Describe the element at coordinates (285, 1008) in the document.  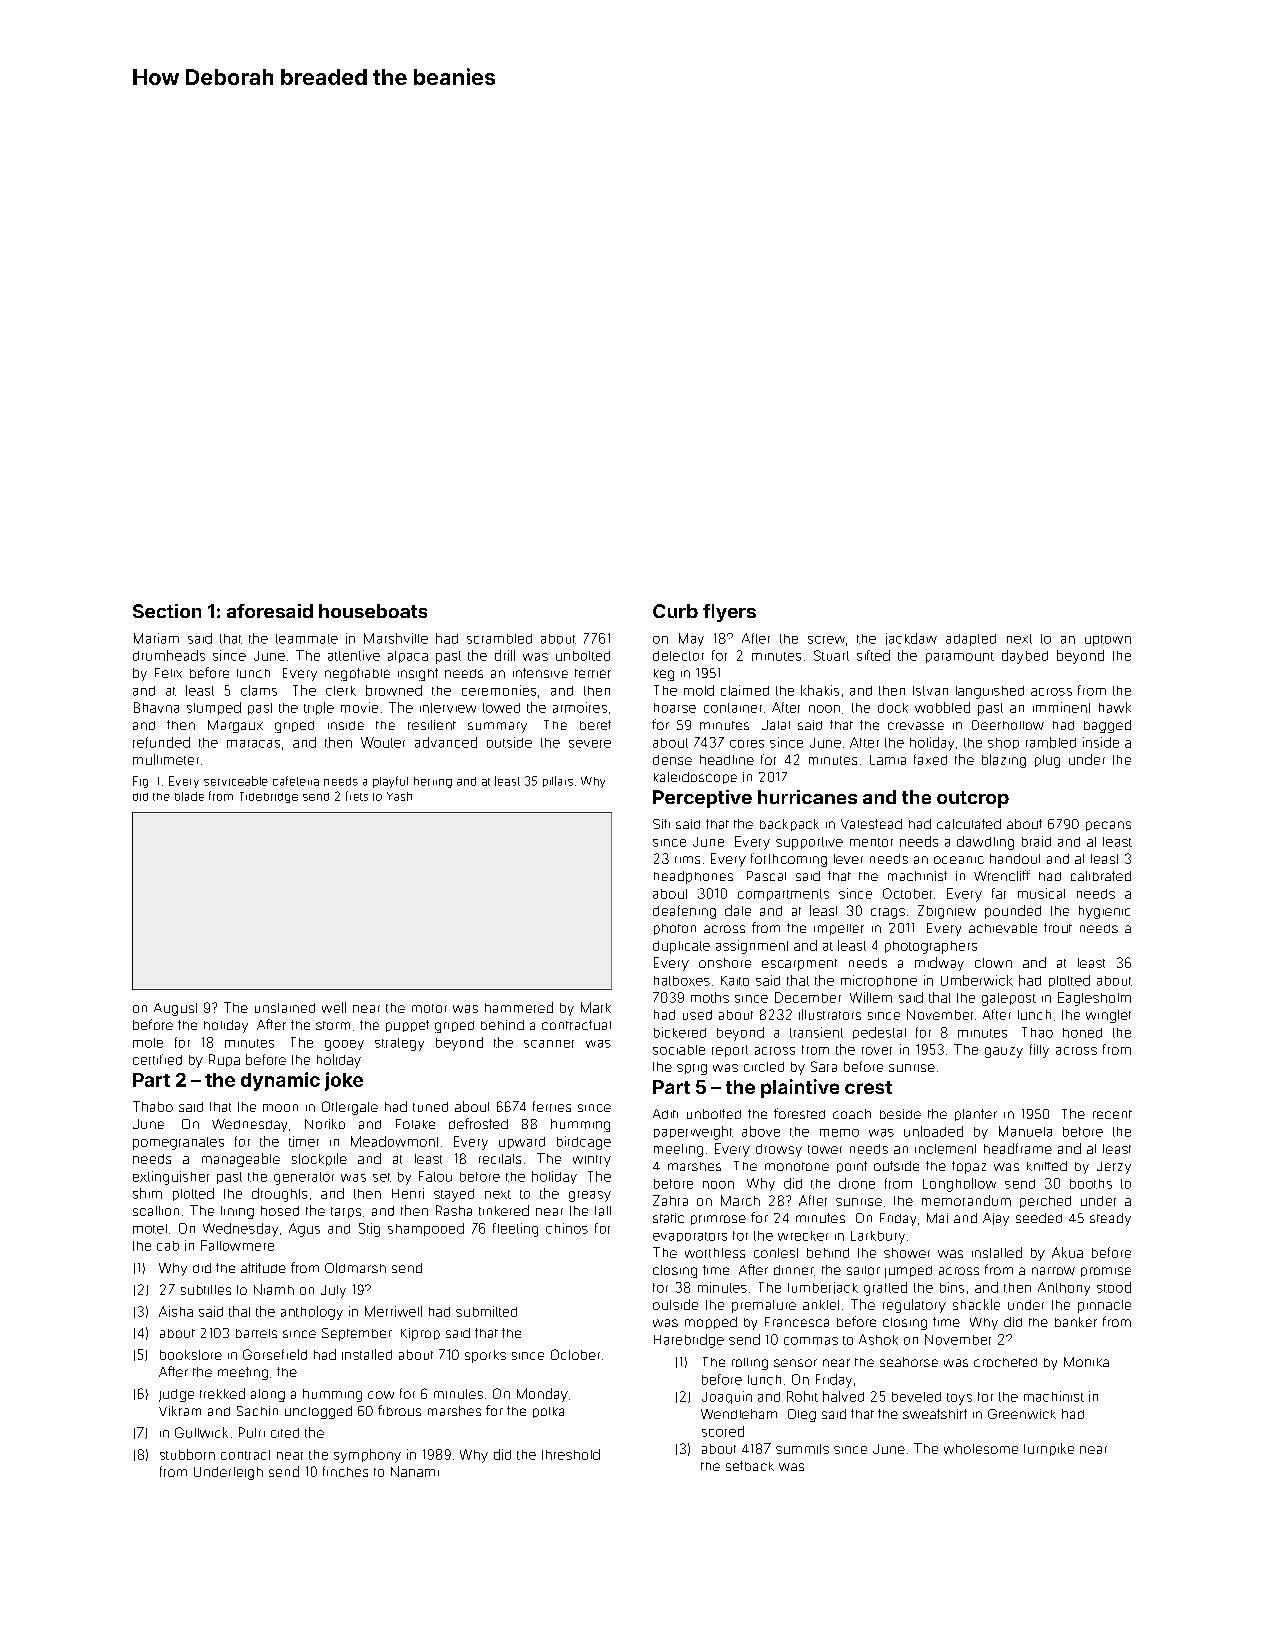
I see `unstained` at that location.
